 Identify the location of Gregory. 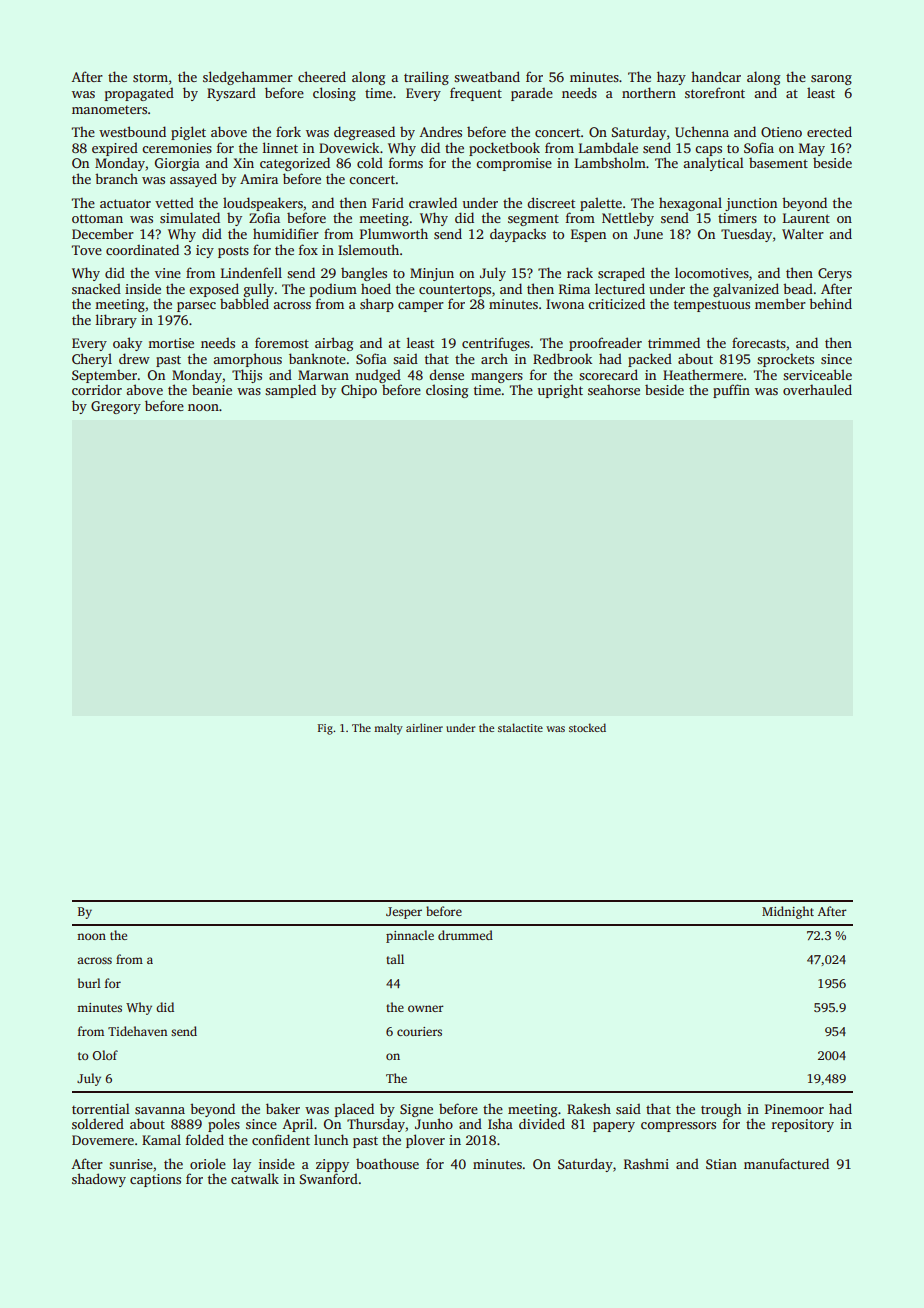
(116, 407).
